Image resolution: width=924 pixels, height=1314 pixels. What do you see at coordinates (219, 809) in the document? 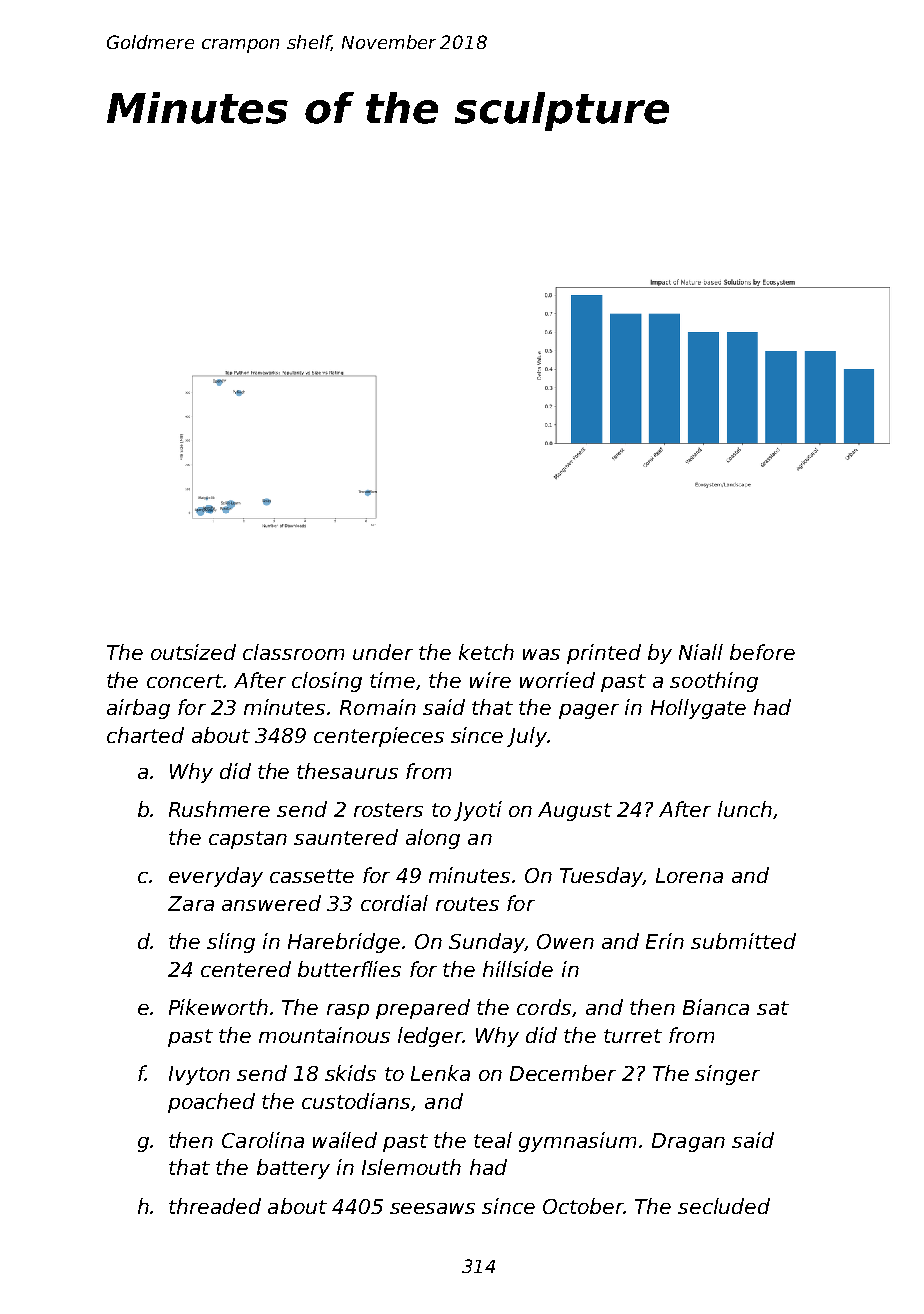
I see `Rushmere` at bounding box center [219, 809].
